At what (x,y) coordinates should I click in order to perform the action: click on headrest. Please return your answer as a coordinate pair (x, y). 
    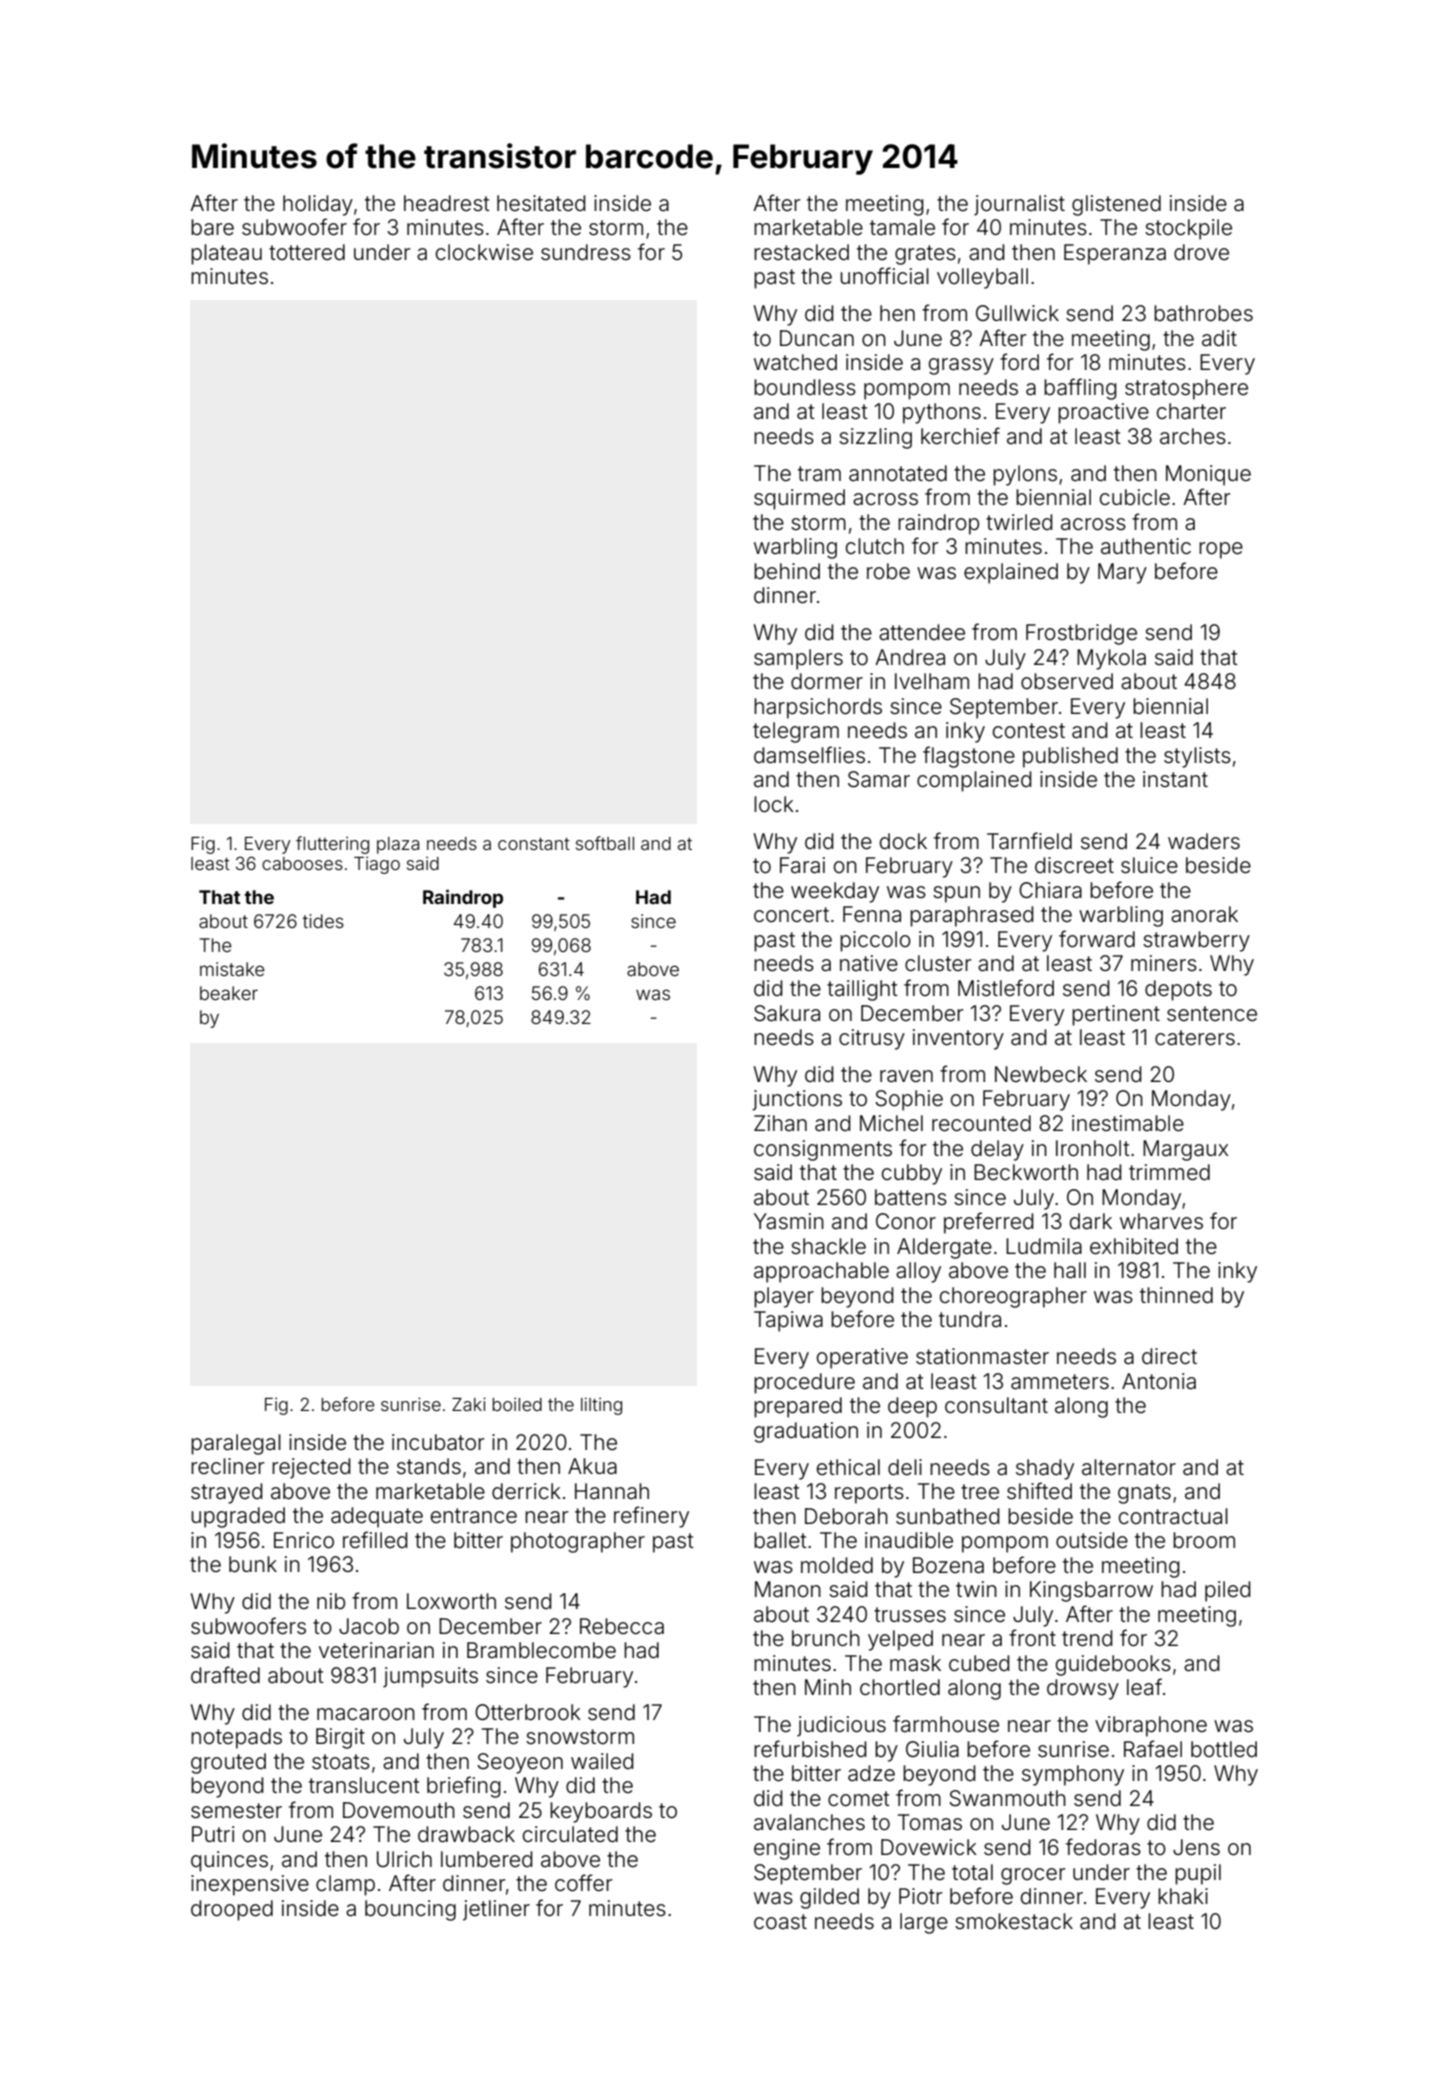
    Looking at the image, I should click on (447, 203).
